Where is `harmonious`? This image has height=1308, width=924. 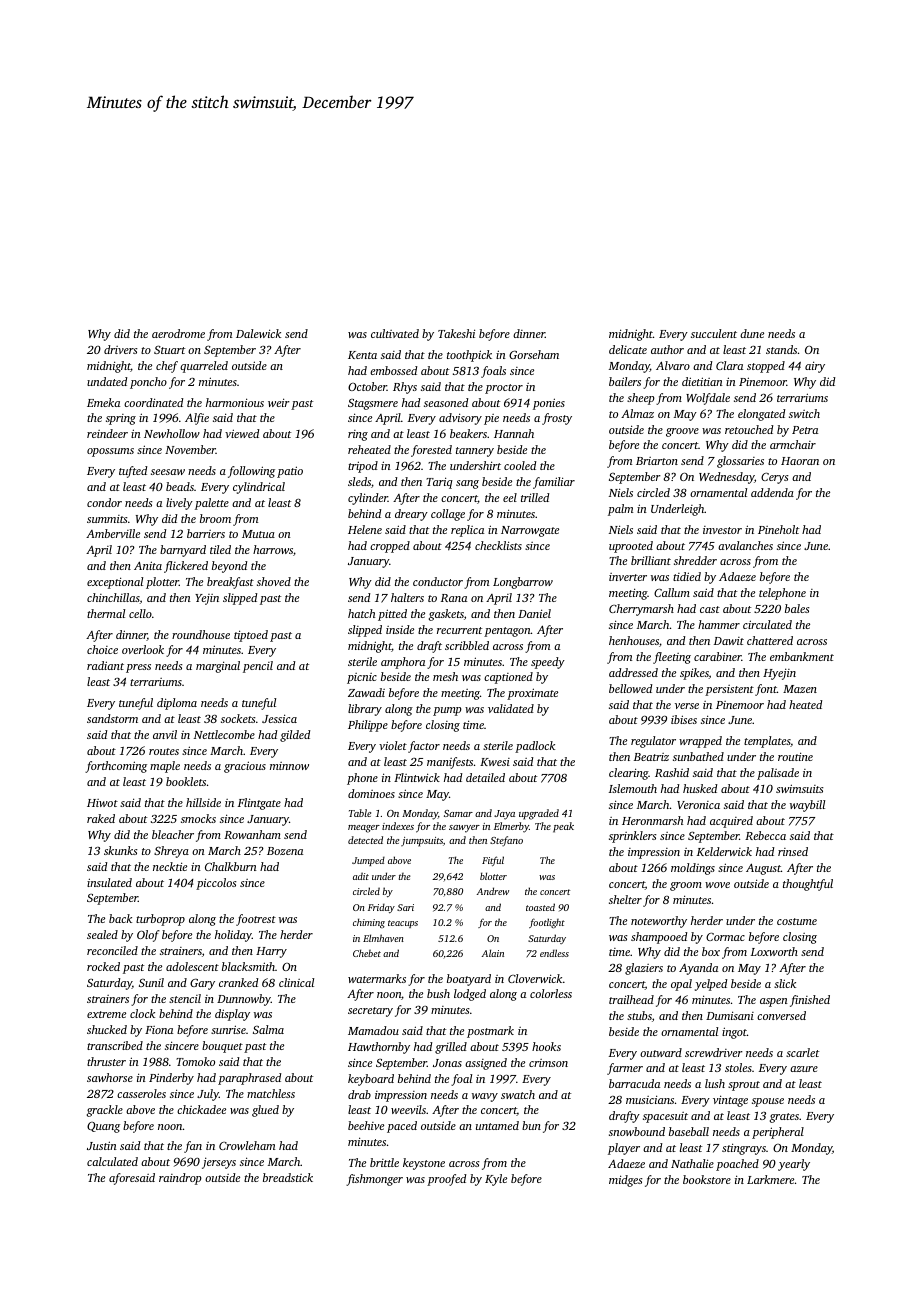
harmonious is located at coordinates (235, 402).
